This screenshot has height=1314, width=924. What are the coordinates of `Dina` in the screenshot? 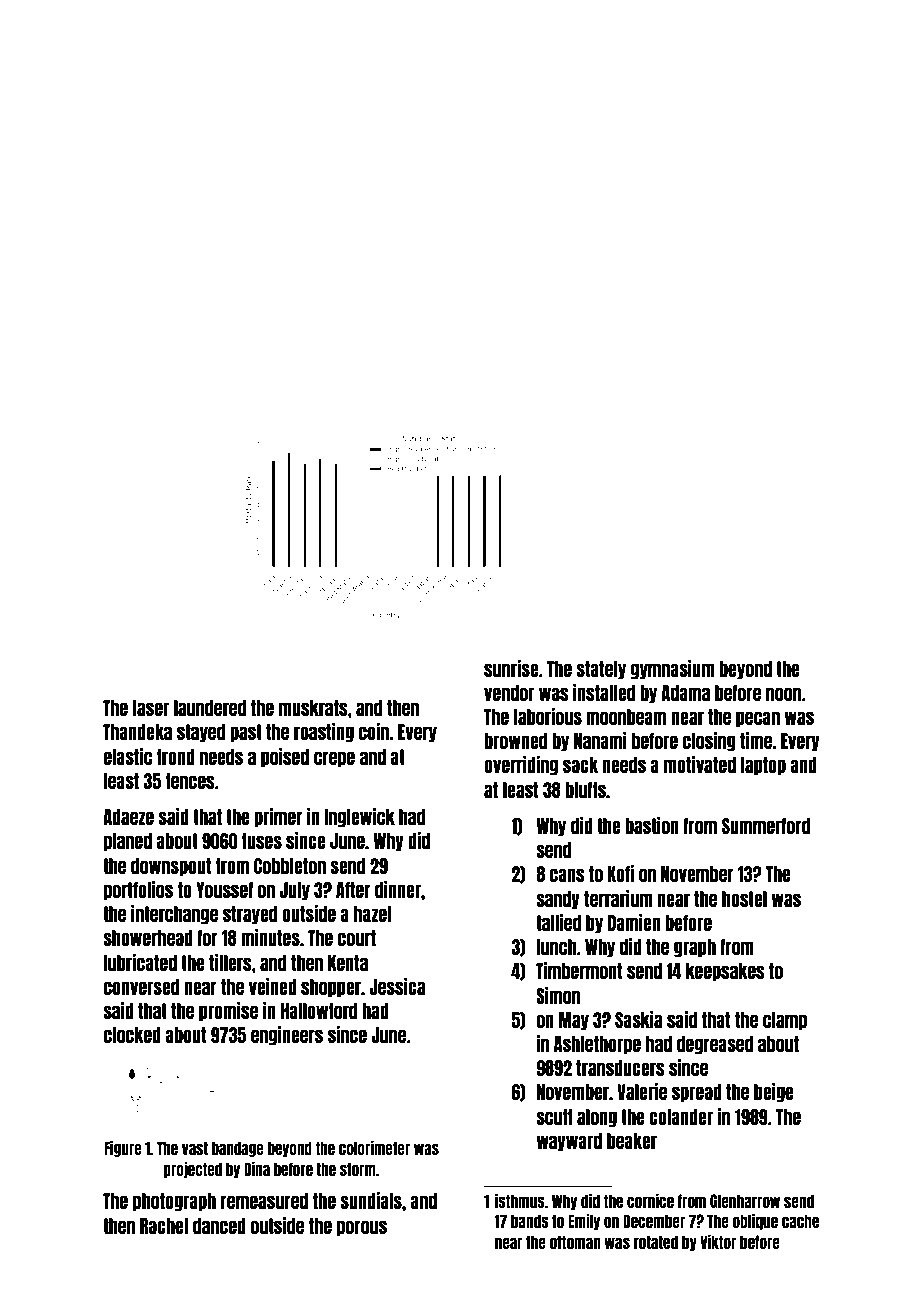 It's located at (257, 1168).
